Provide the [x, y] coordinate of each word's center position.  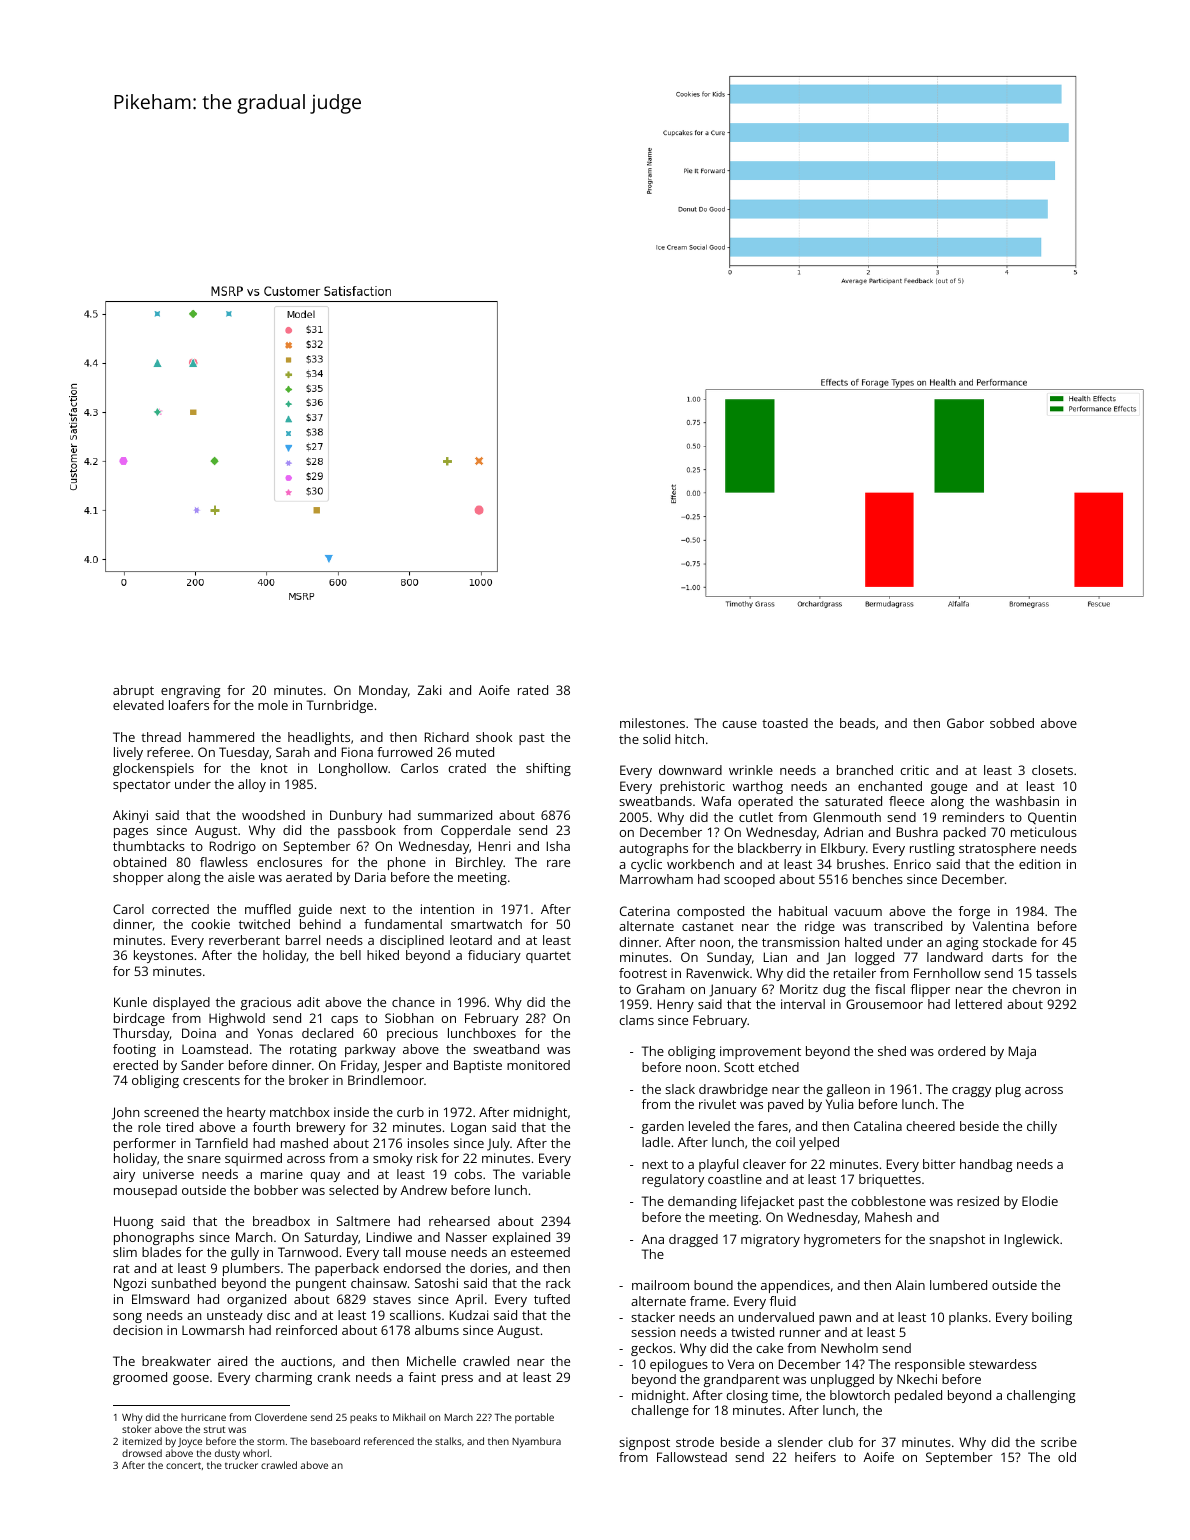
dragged [693, 1240]
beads [857, 723]
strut [214, 1429]
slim [125, 1252]
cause [739, 724]
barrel [303, 940]
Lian [775, 957]
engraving [190, 691]
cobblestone [888, 1201]
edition [1039, 864]
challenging [1041, 1396]
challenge [660, 1411]
